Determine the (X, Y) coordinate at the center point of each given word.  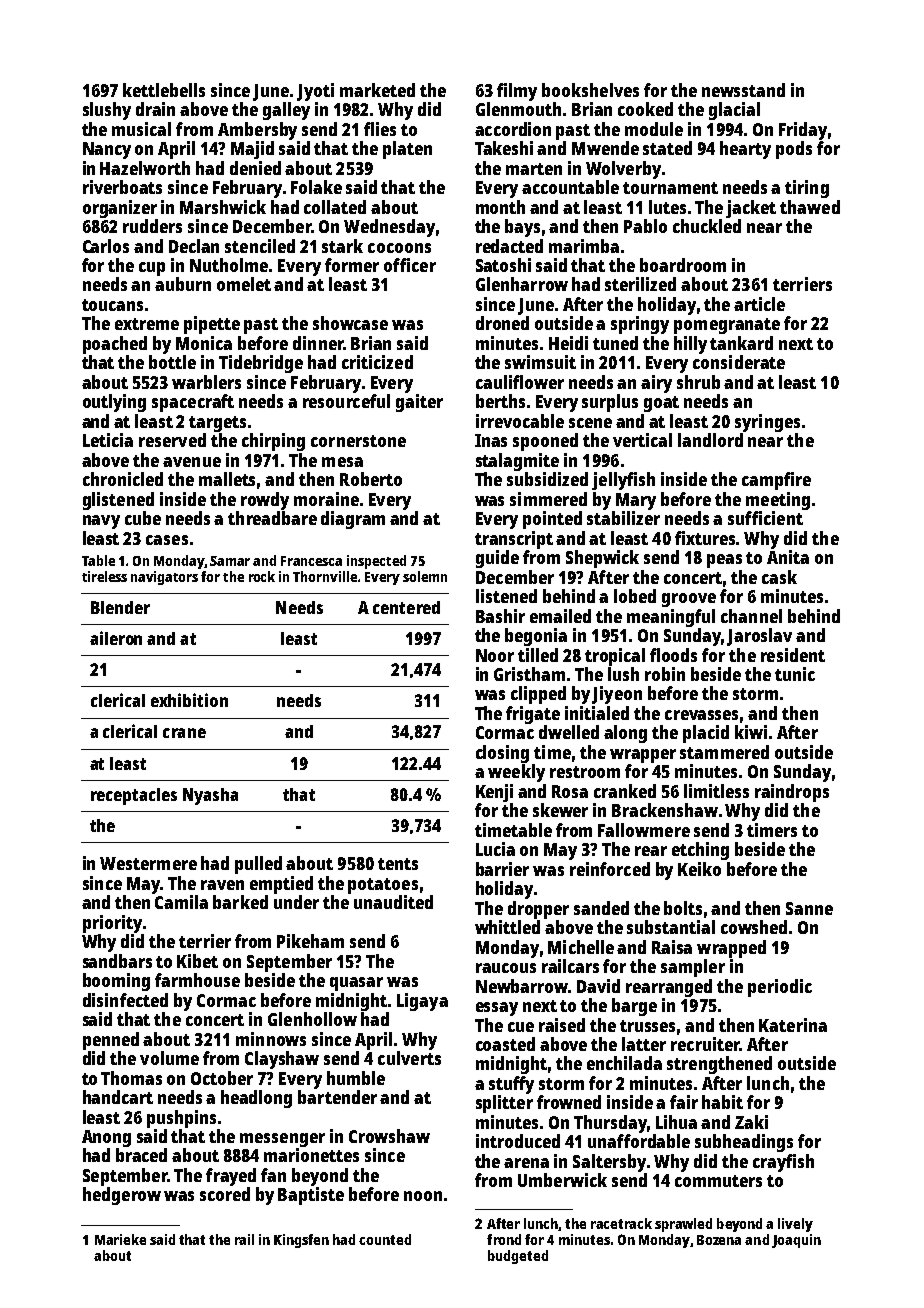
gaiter (419, 403)
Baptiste (311, 1196)
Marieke (120, 1239)
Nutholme (229, 265)
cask (779, 577)
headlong (256, 1099)
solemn (425, 576)
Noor (495, 655)
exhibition (189, 700)
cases (167, 540)
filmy (517, 92)
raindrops (792, 793)
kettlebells (164, 90)
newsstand (743, 90)
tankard (741, 343)
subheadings (744, 1143)
